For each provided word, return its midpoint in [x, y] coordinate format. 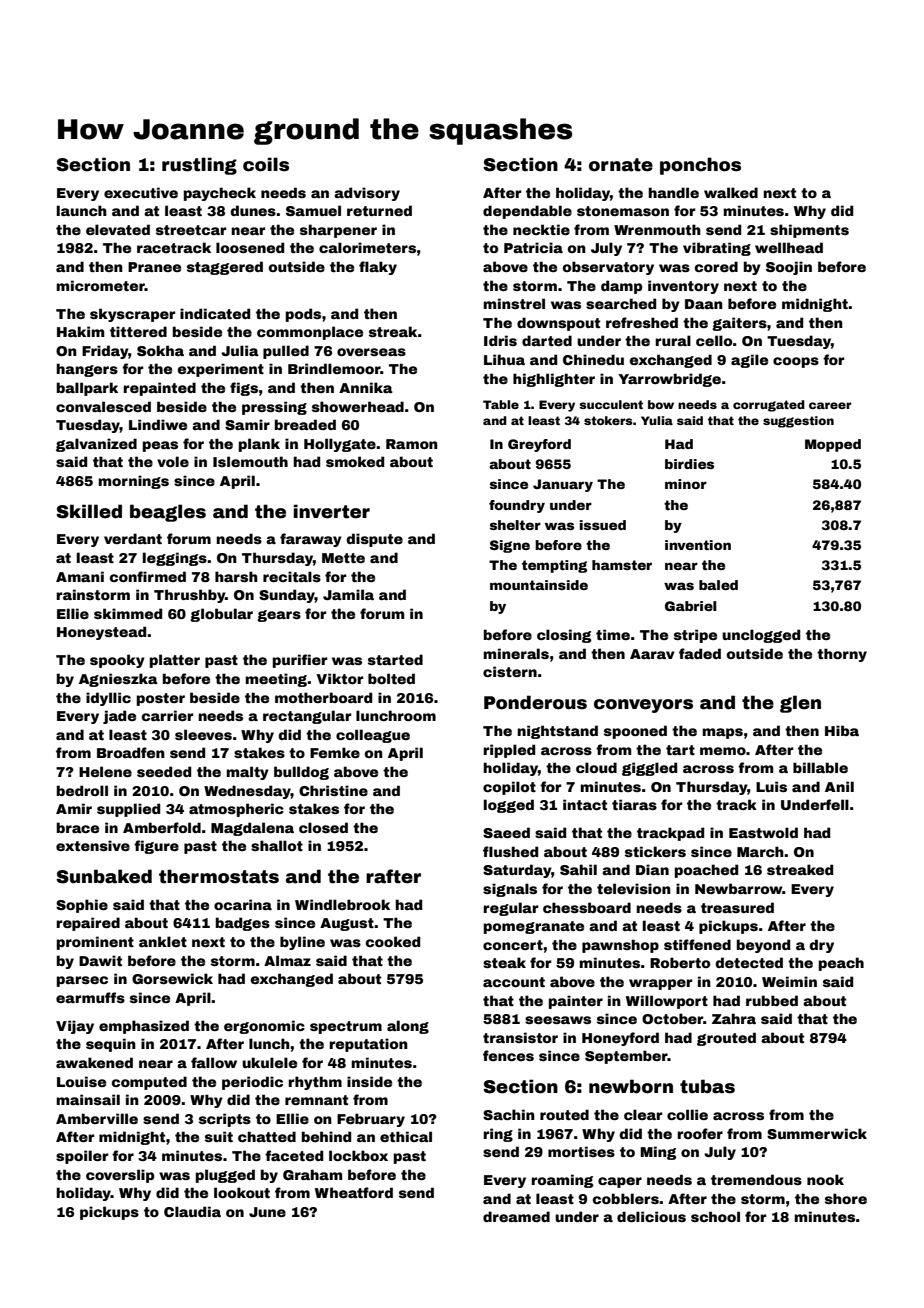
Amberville [97, 1118]
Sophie [82, 906]
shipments [809, 231]
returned [379, 210]
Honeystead [101, 633]
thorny [842, 655]
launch [82, 210]
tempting [554, 566]
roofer [700, 1133]
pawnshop [620, 946]
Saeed [506, 832]
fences [508, 1055]
